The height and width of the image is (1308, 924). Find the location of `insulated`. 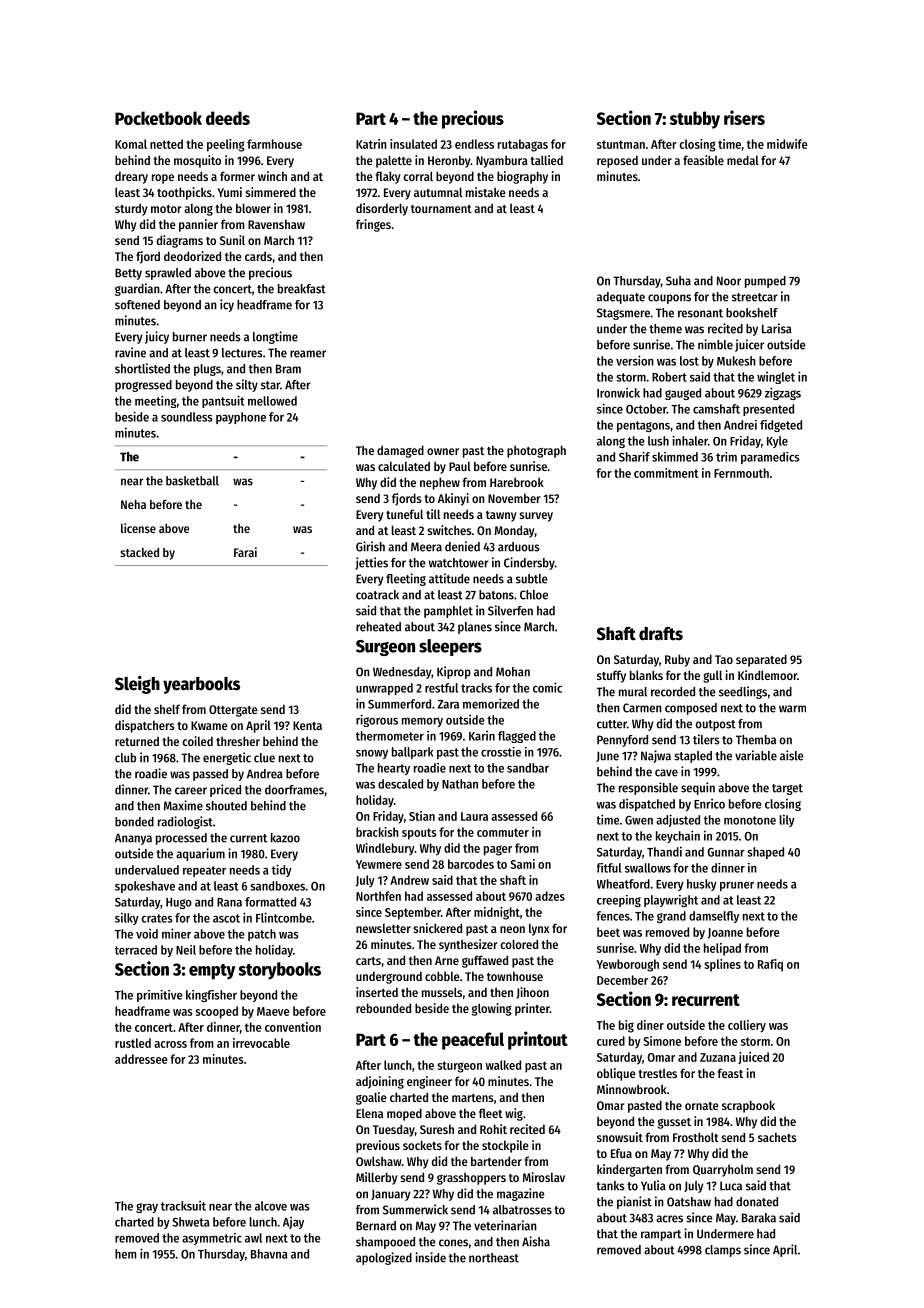

insulated is located at coordinates (413, 144).
